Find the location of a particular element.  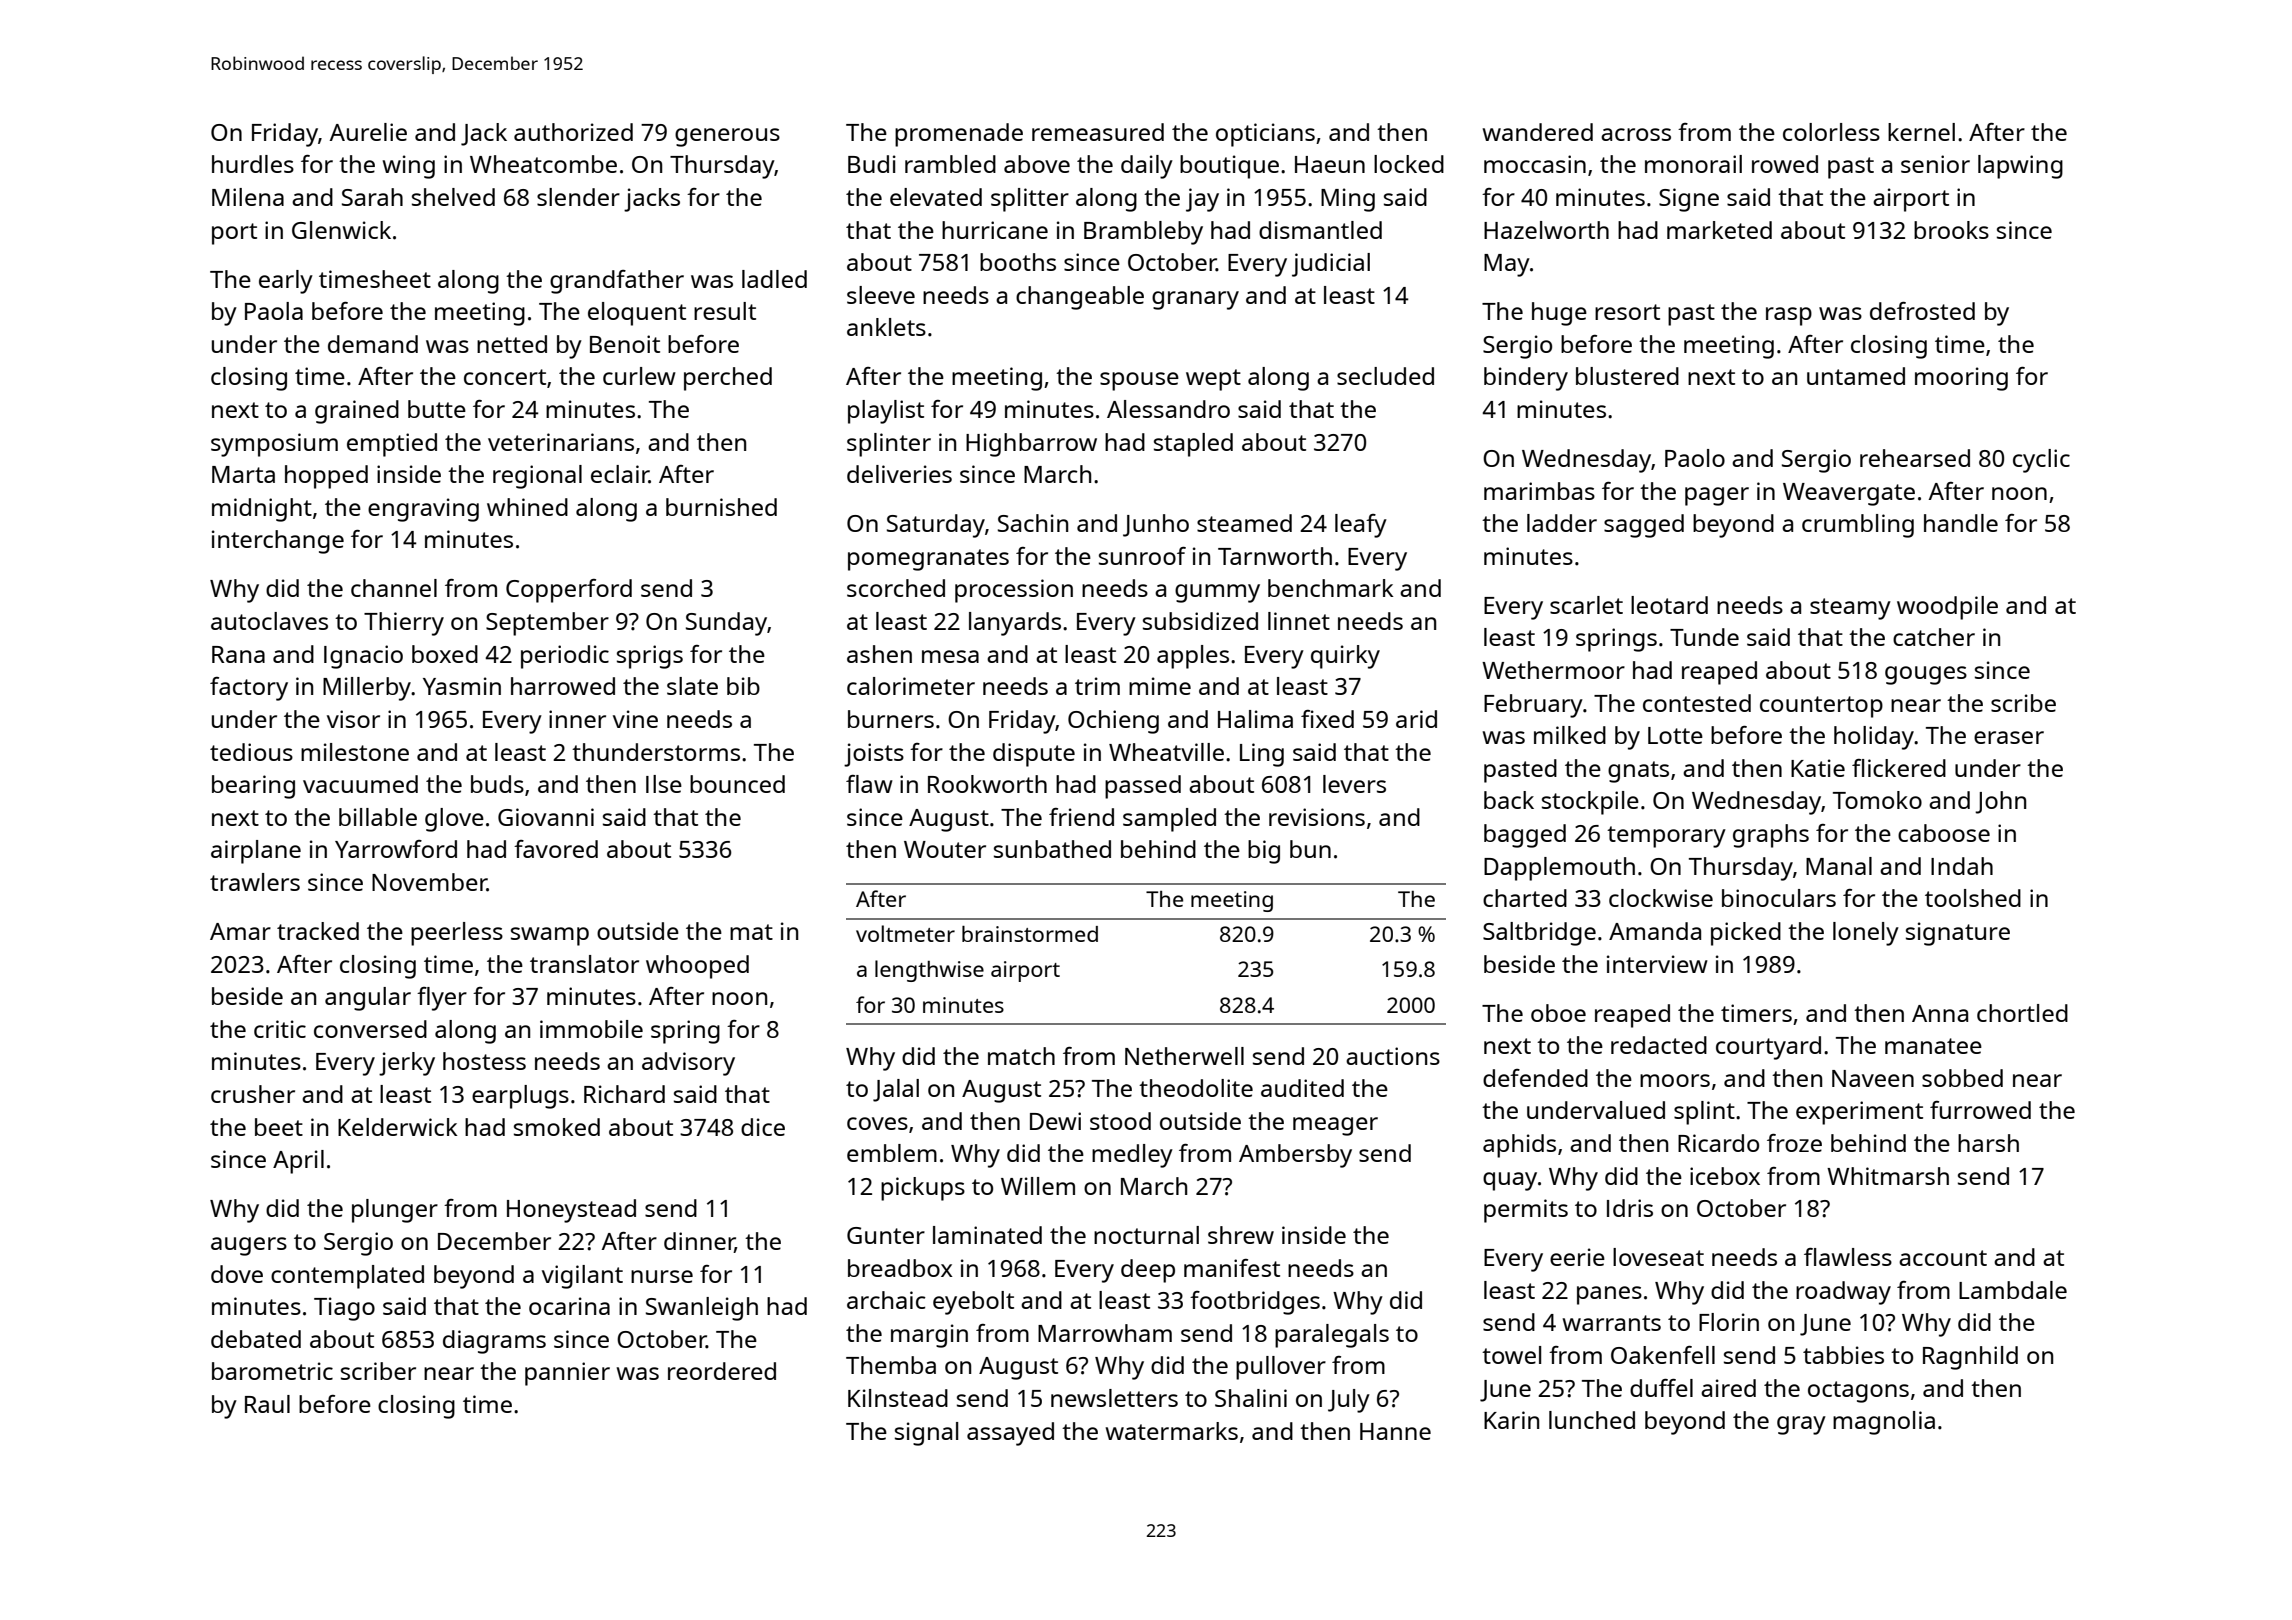

plunger is located at coordinates (395, 1211).
